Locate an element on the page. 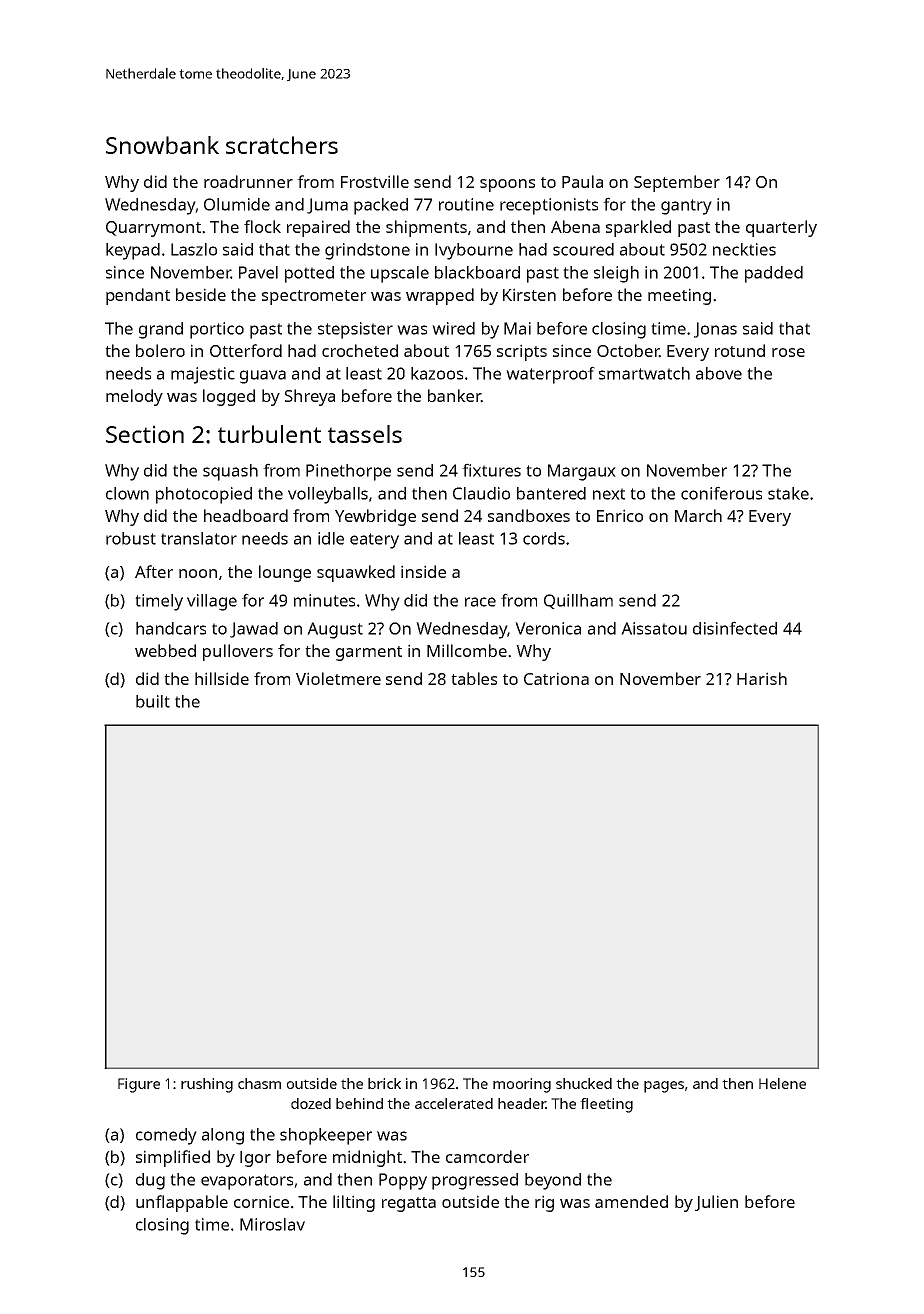 This document has height=1314, width=924. Miroslav is located at coordinates (272, 1224).
